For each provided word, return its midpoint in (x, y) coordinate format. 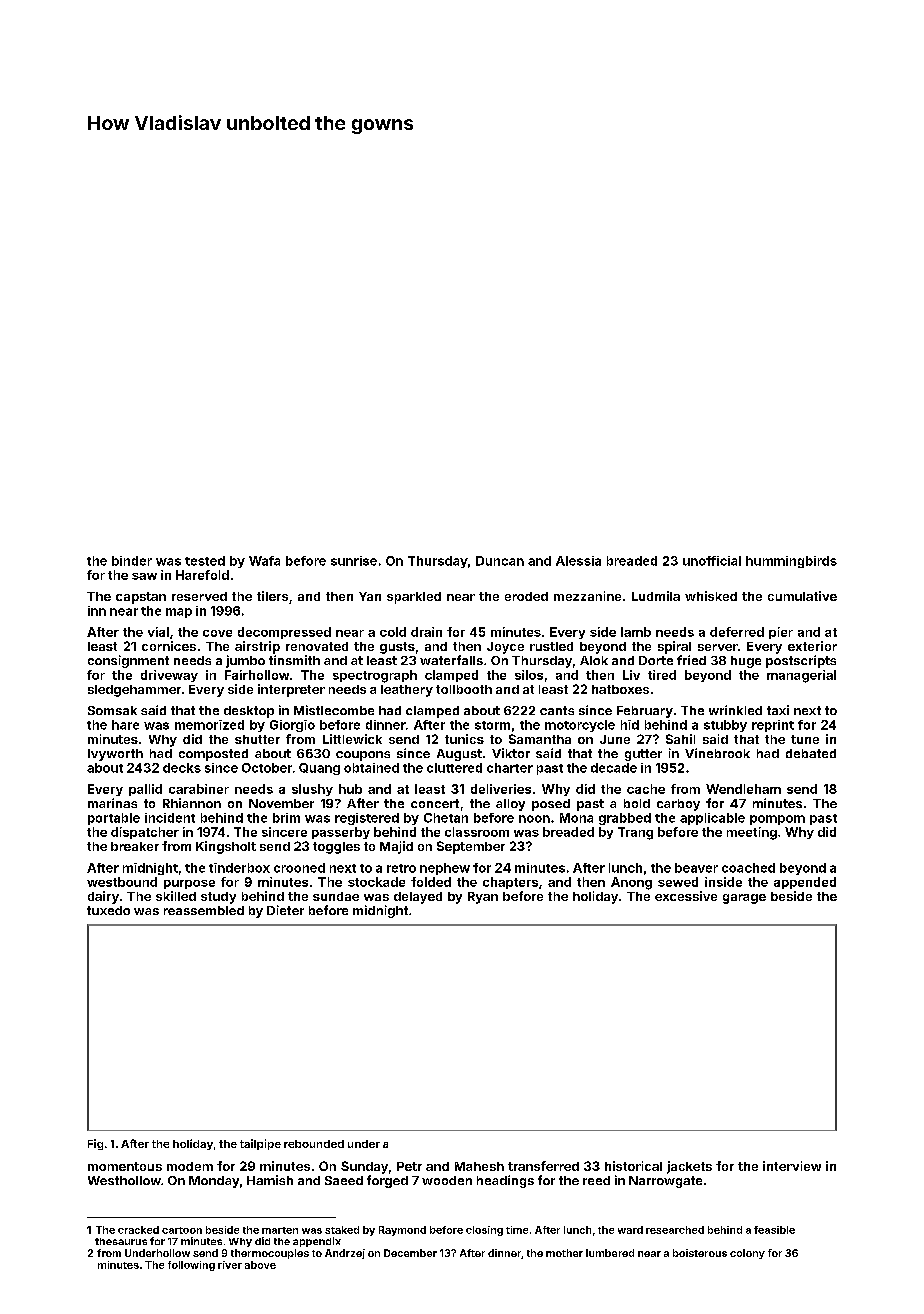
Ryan (483, 898)
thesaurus (121, 1241)
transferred (543, 1166)
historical (633, 1166)
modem (190, 1166)
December (410, 1253)
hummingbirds (791, 562)
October (267, 768)
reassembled (204, 910)
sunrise (354, 561)
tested (205, 561)
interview (792, 1166)
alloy (510, 805)
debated (811, 753)
